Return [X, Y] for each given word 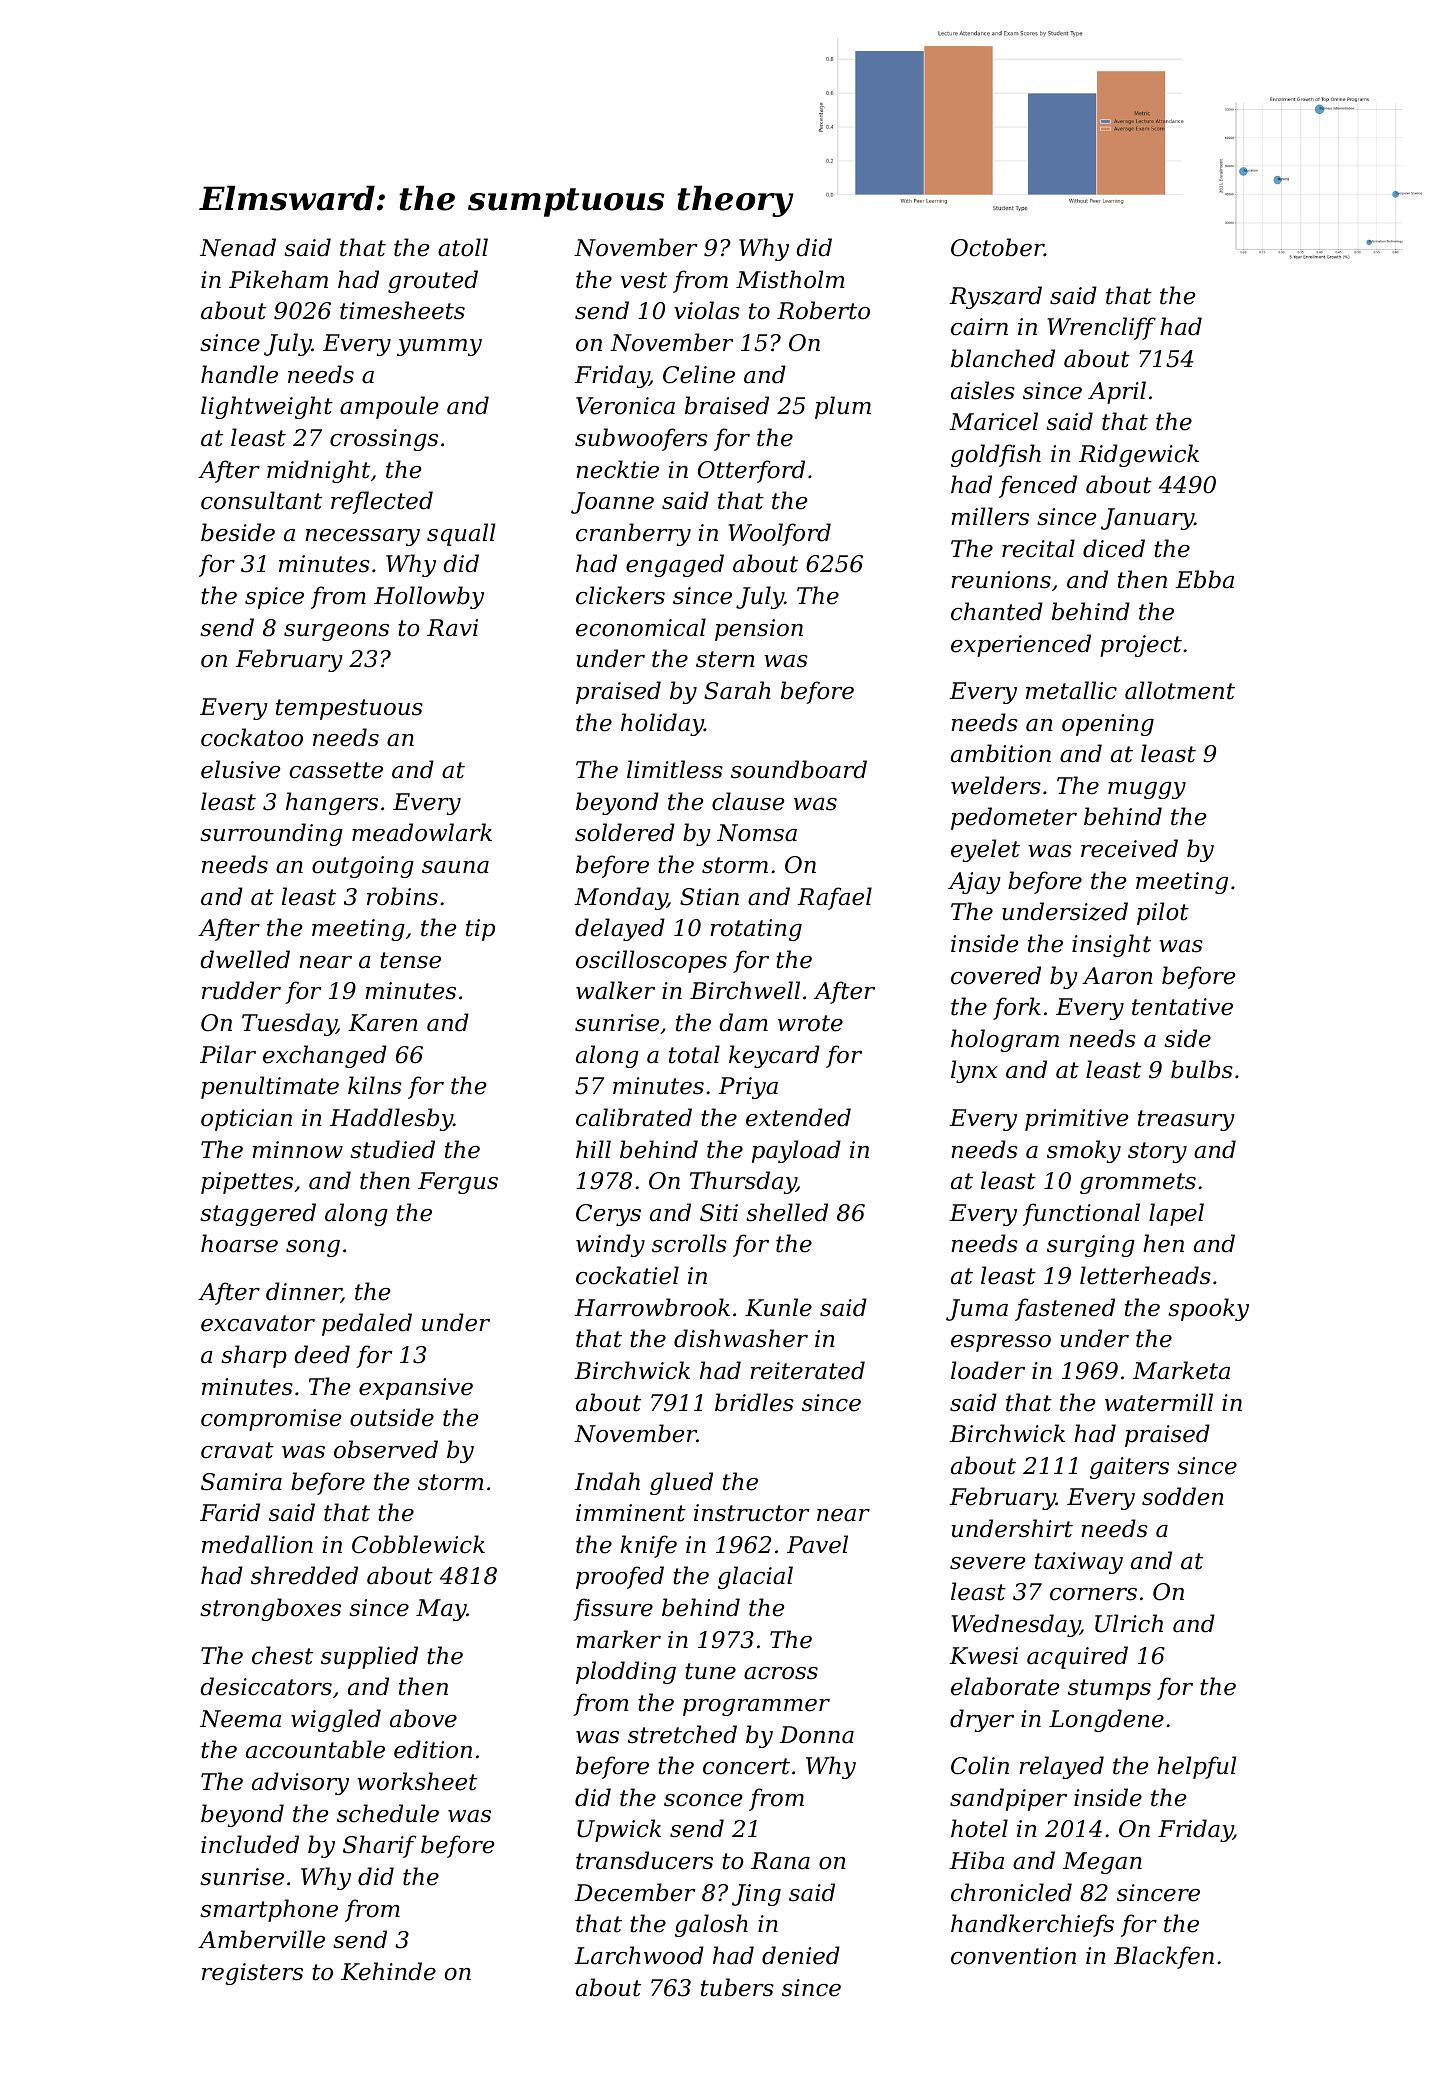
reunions [1001, 580]
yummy [439, 347]
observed [386, 1449]
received [1129, 848]
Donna [816, 1735]
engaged [675, 565]
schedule [388, 1813]
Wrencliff [1102, 328]
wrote [810, 1023]
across [781, 1673]
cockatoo [252, 737]
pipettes [247, 1183]
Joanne [612, 503]
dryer [982, 1720]
